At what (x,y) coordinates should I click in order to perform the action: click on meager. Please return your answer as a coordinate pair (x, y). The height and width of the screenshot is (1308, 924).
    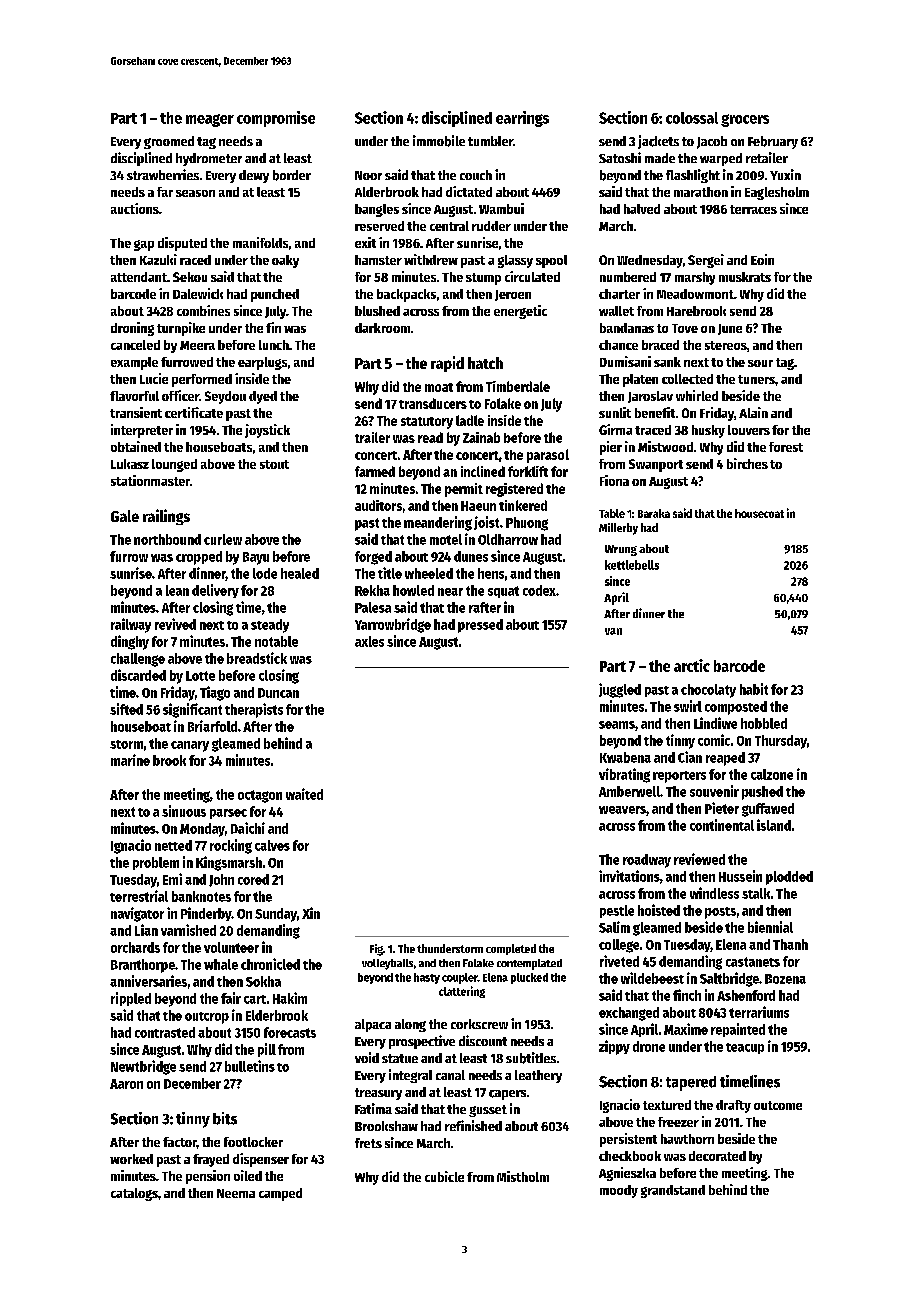
    Looking at the image, I should click on (210, 120).
